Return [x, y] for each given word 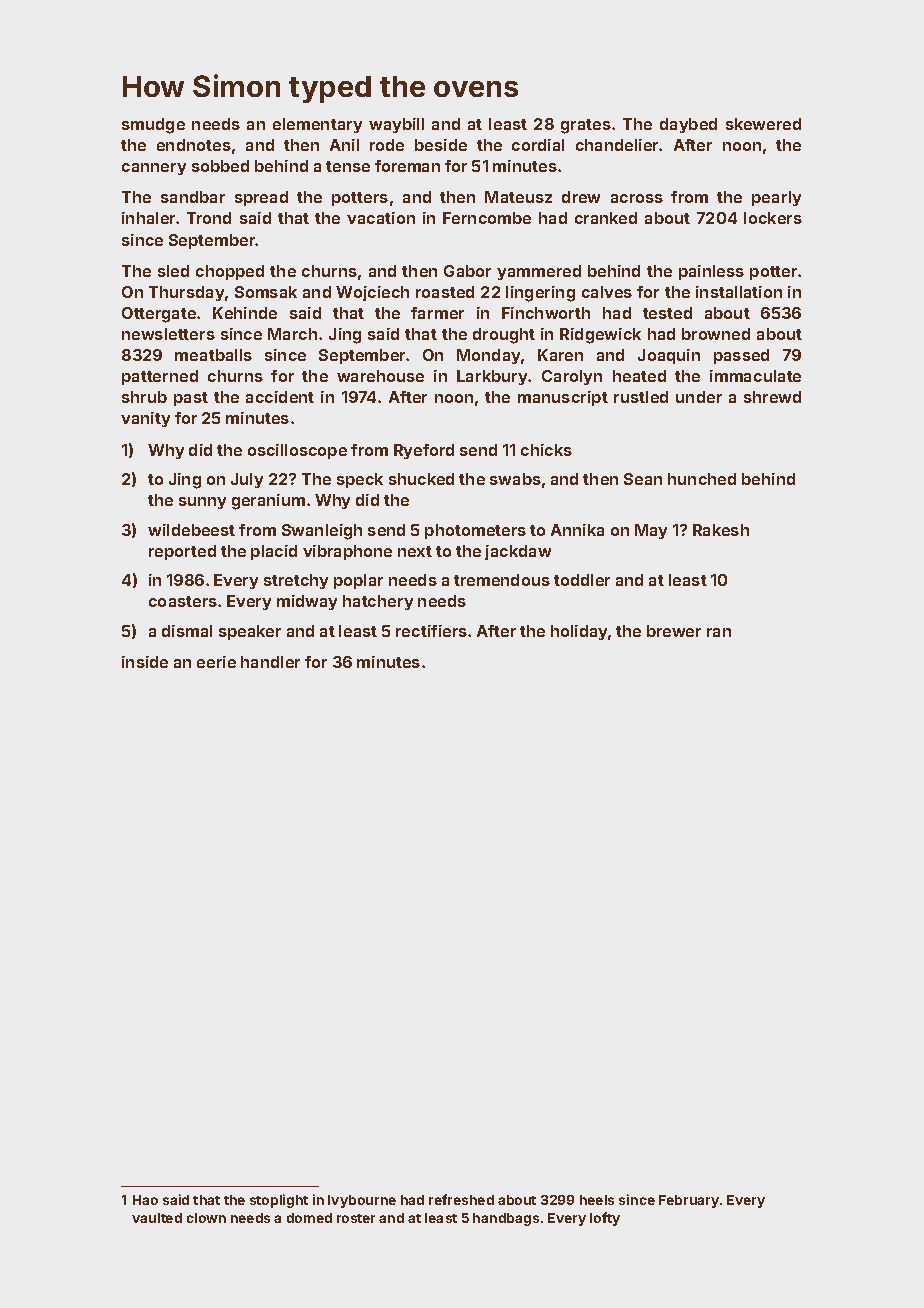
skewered [763, 124]
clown [206, 1218]
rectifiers [431, 631]
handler [270, 662]
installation [739, 292]
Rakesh [721, 530]
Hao [145, 1200]
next [415, 551]
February [689, 1201]
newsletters [168, 334]
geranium [268, 502]
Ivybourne [362, 1201]
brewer [674, 631]
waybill [396, 125]
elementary [317, 125]
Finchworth [546, 313]
